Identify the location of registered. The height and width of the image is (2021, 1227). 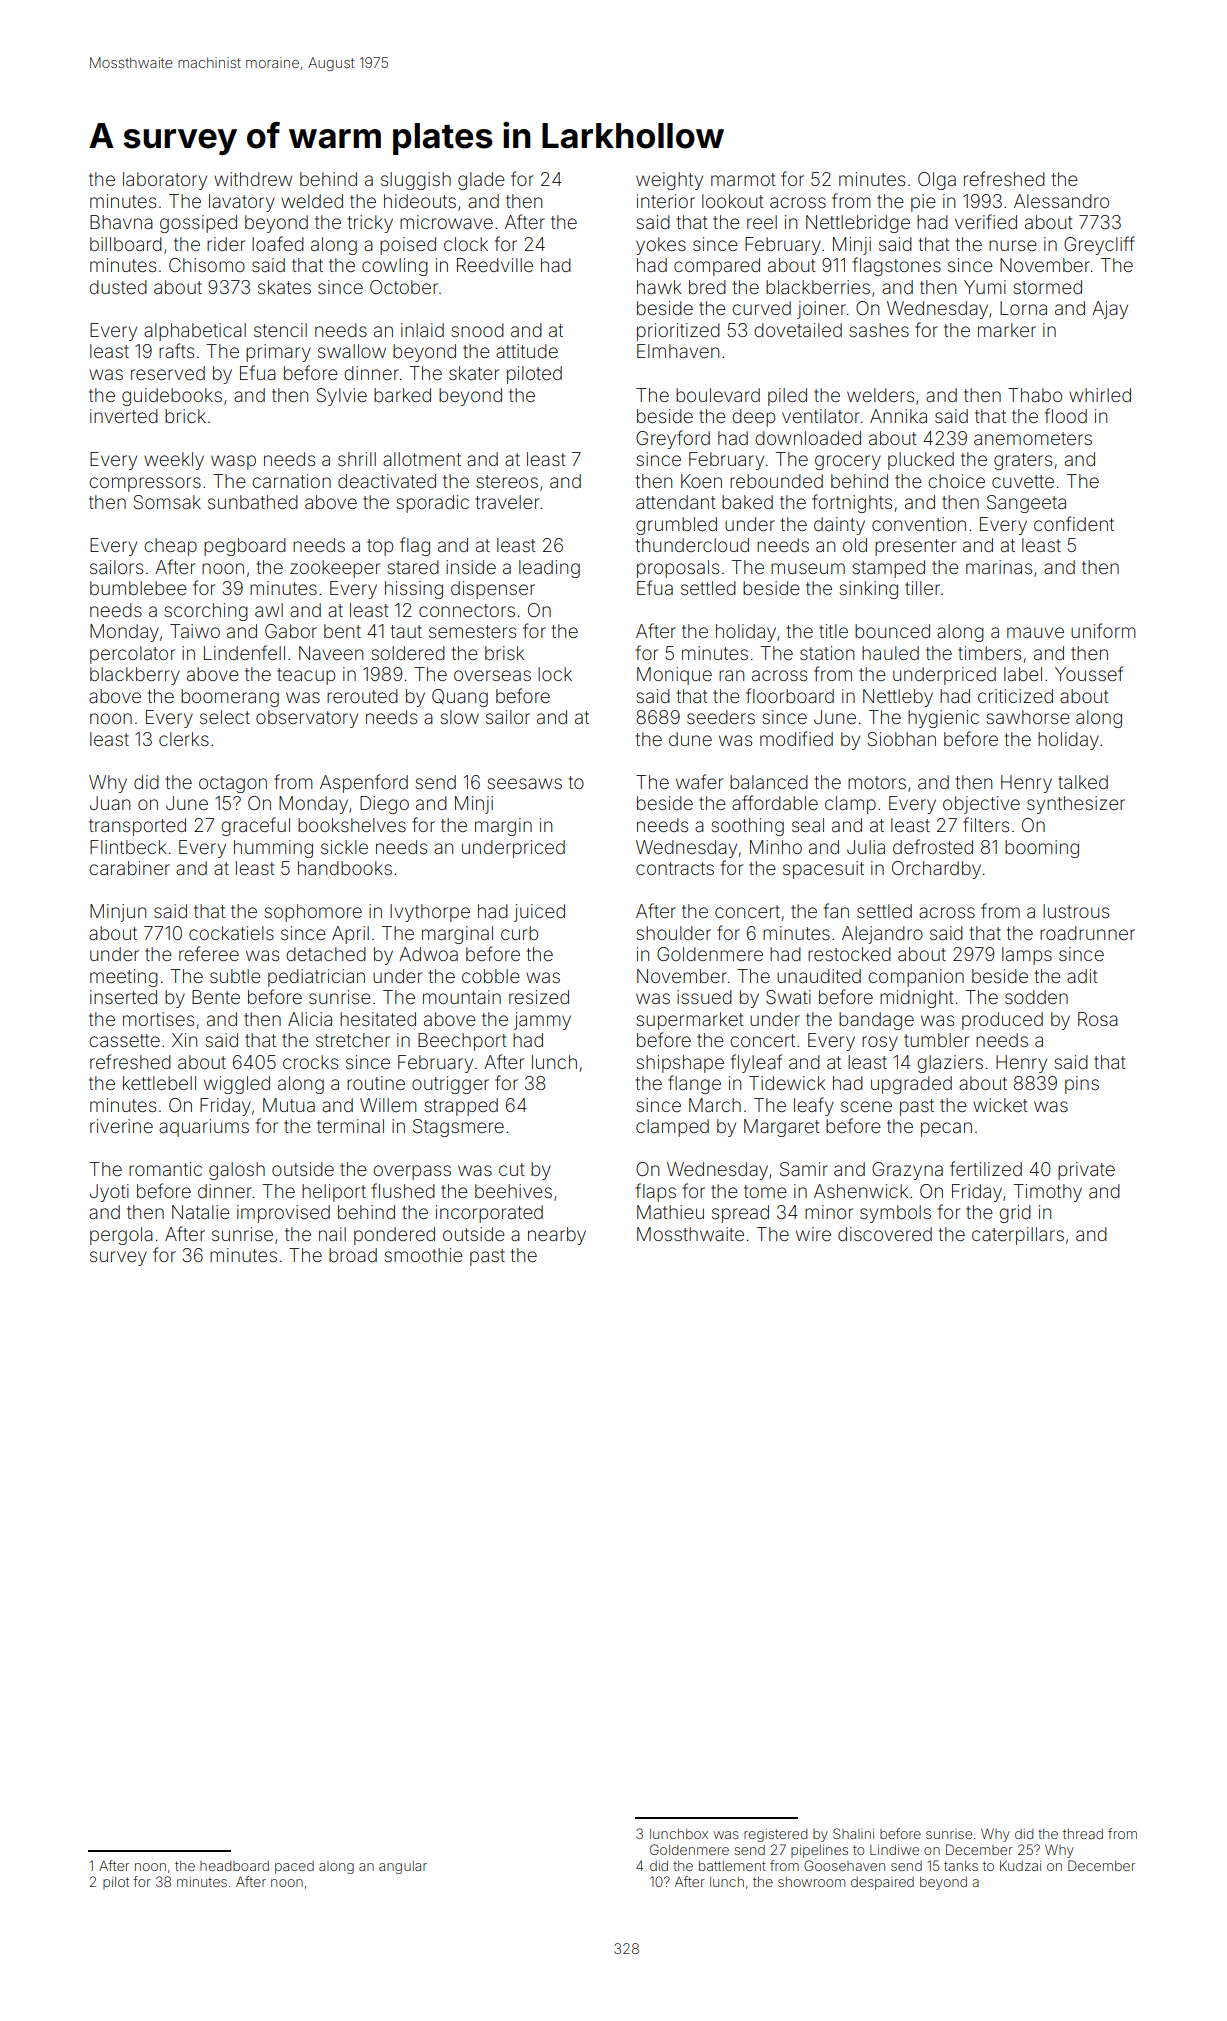
(775, 1835).
